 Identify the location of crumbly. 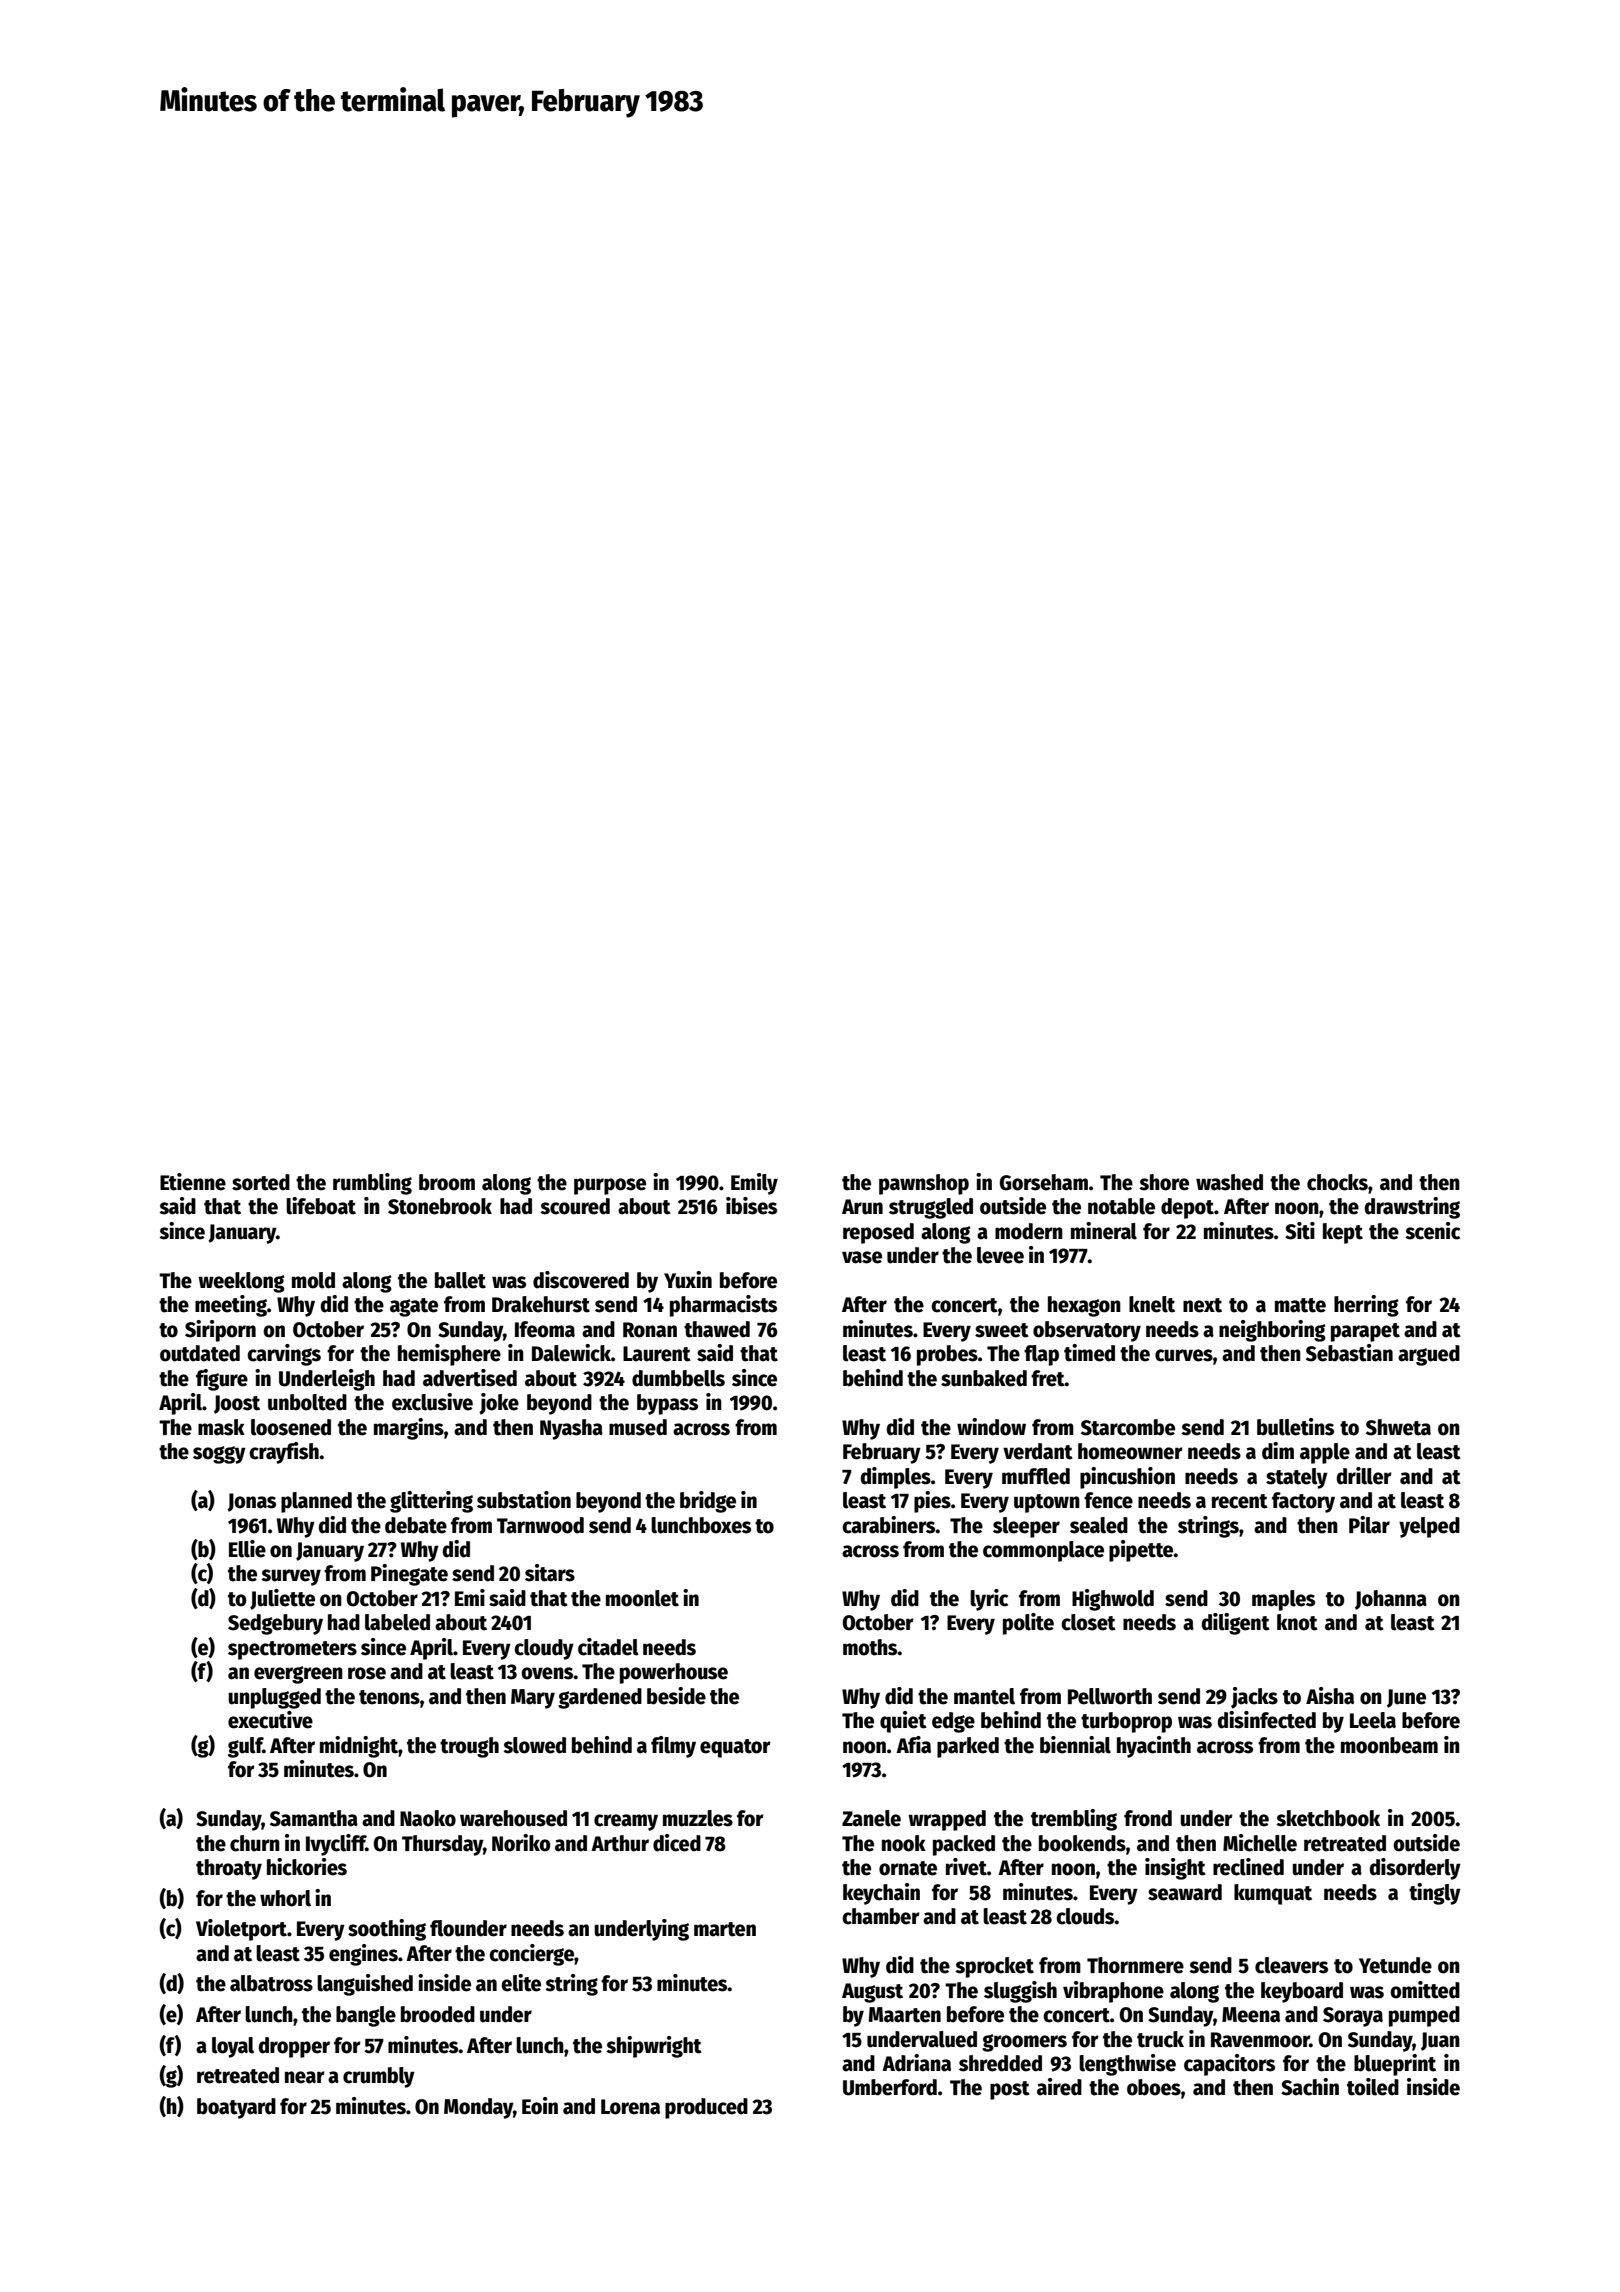
(379, 2077).
